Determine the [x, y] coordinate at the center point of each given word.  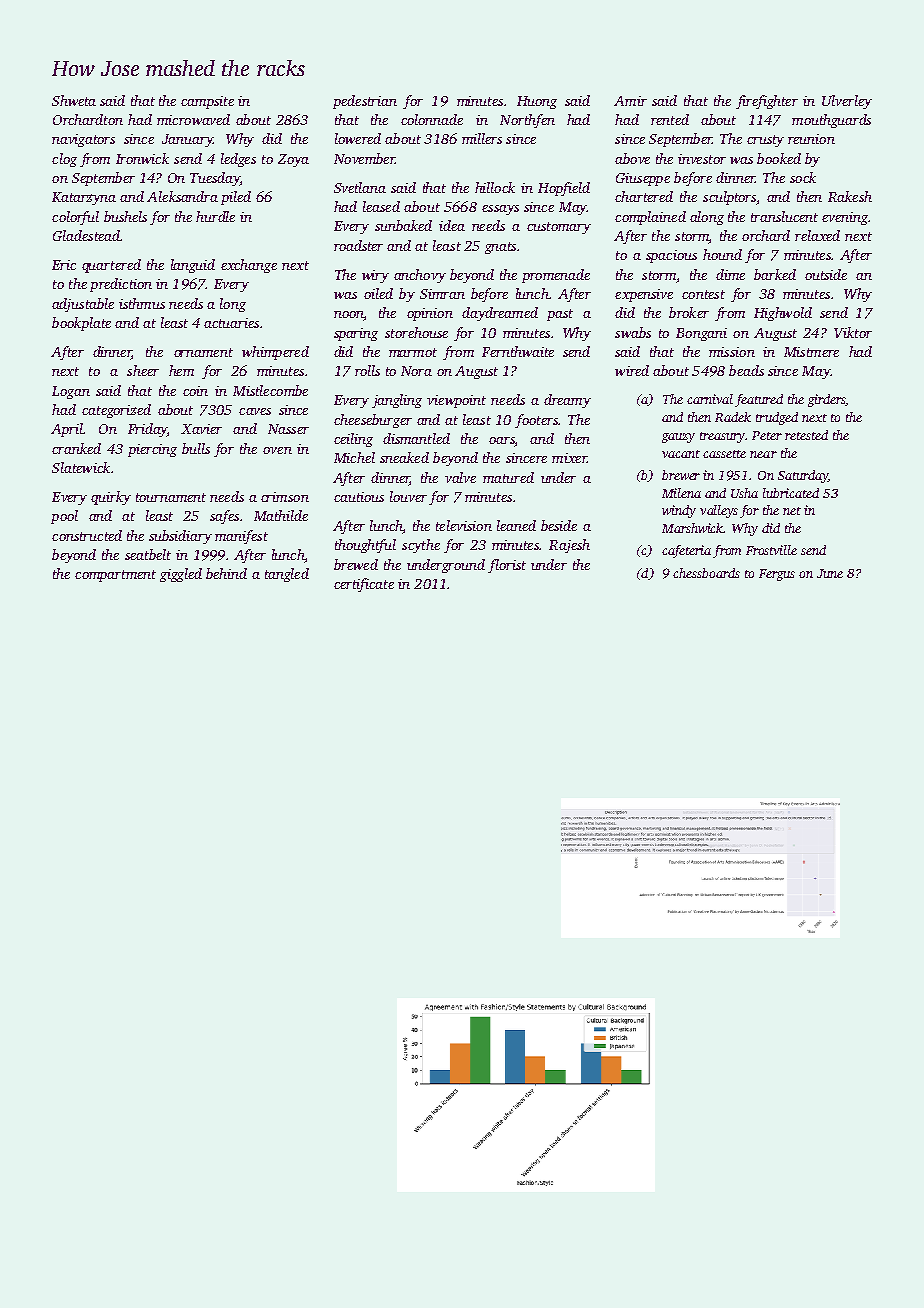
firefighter [767, 102]
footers [536, 421]
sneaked [404, 457]
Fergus [777, 575]
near [763, 454]
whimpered [275, 353]
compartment [115, 576]
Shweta [74, 100]
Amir [630, 101]
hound [722, 254]
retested [806, 435]
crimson [285, 497]
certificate [364, 585]
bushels [125, 216]
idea [452, 225]
